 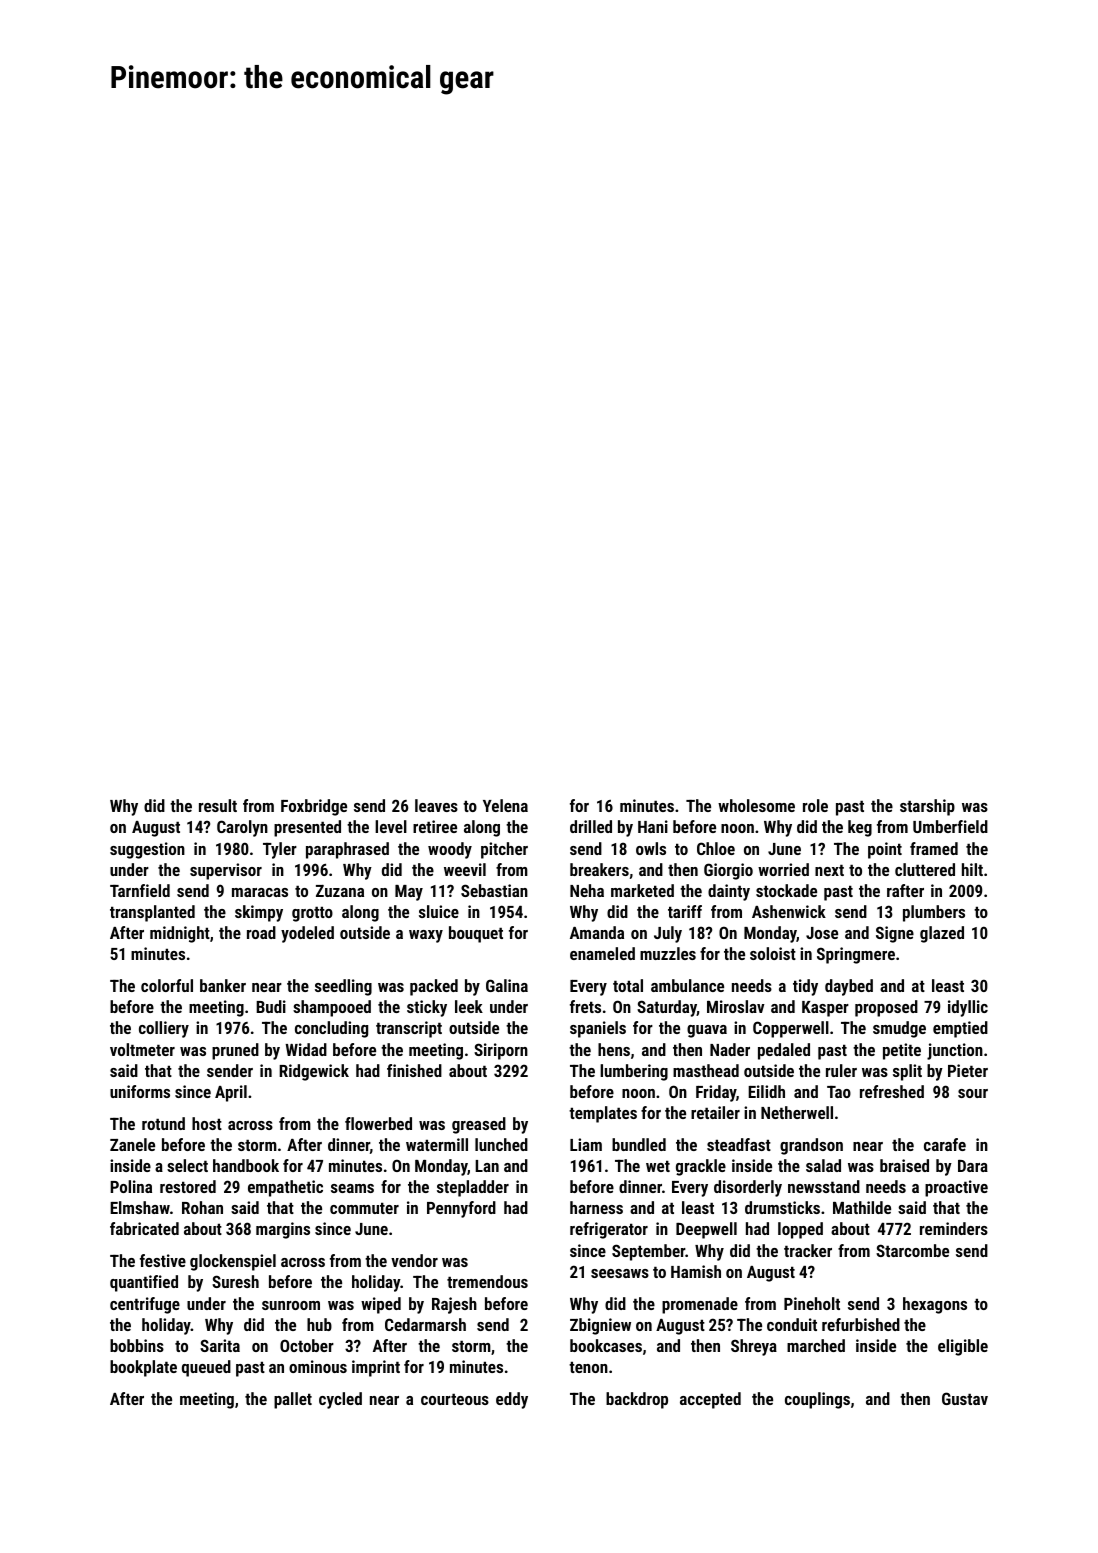 What do you see at coordinates (436, 805) in the screenshot?
I see `leaves` at bounding box center [436, 805].
